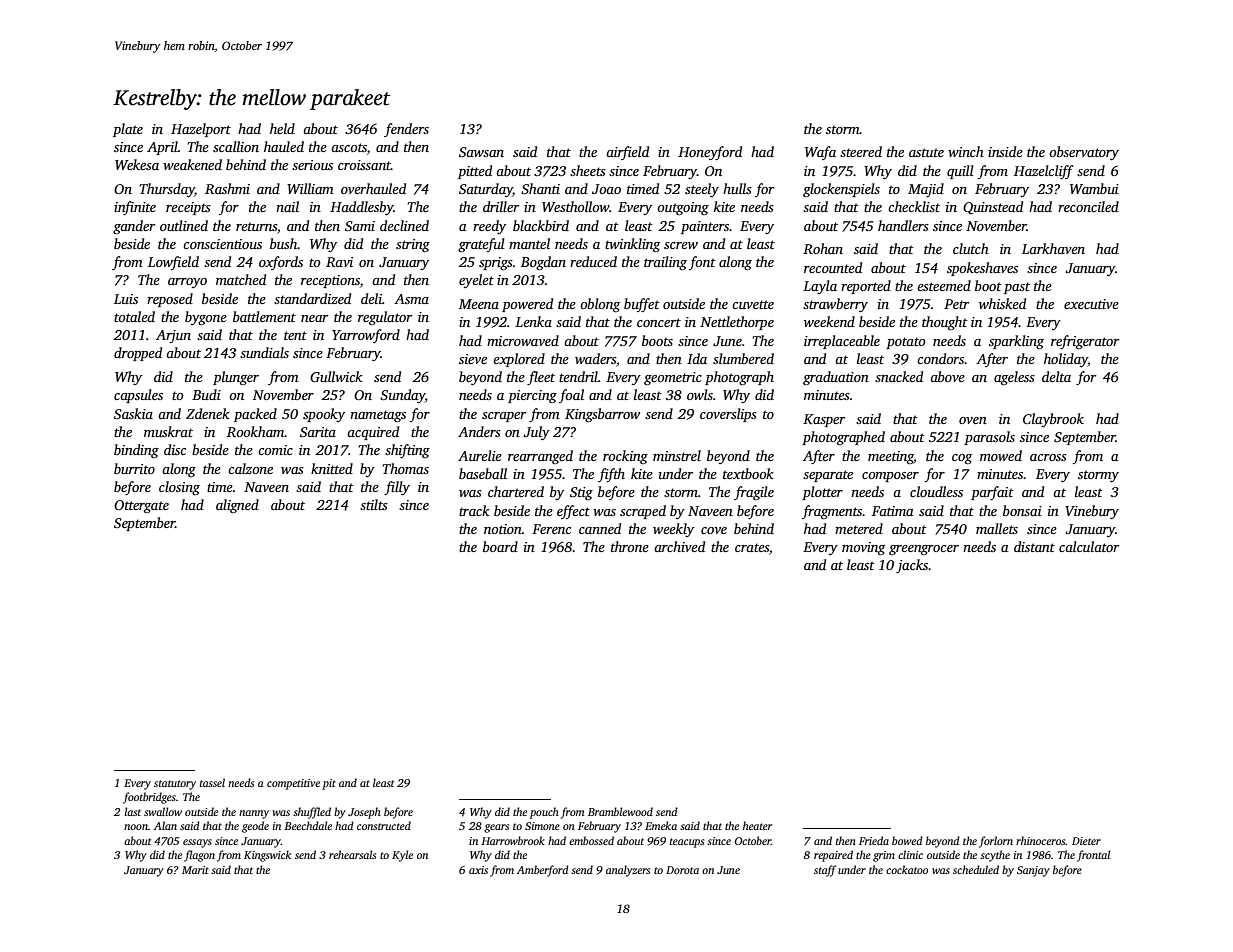  Describe the element at coordinates (293, 784) in the screenshot. I see `competitive` at that location.
